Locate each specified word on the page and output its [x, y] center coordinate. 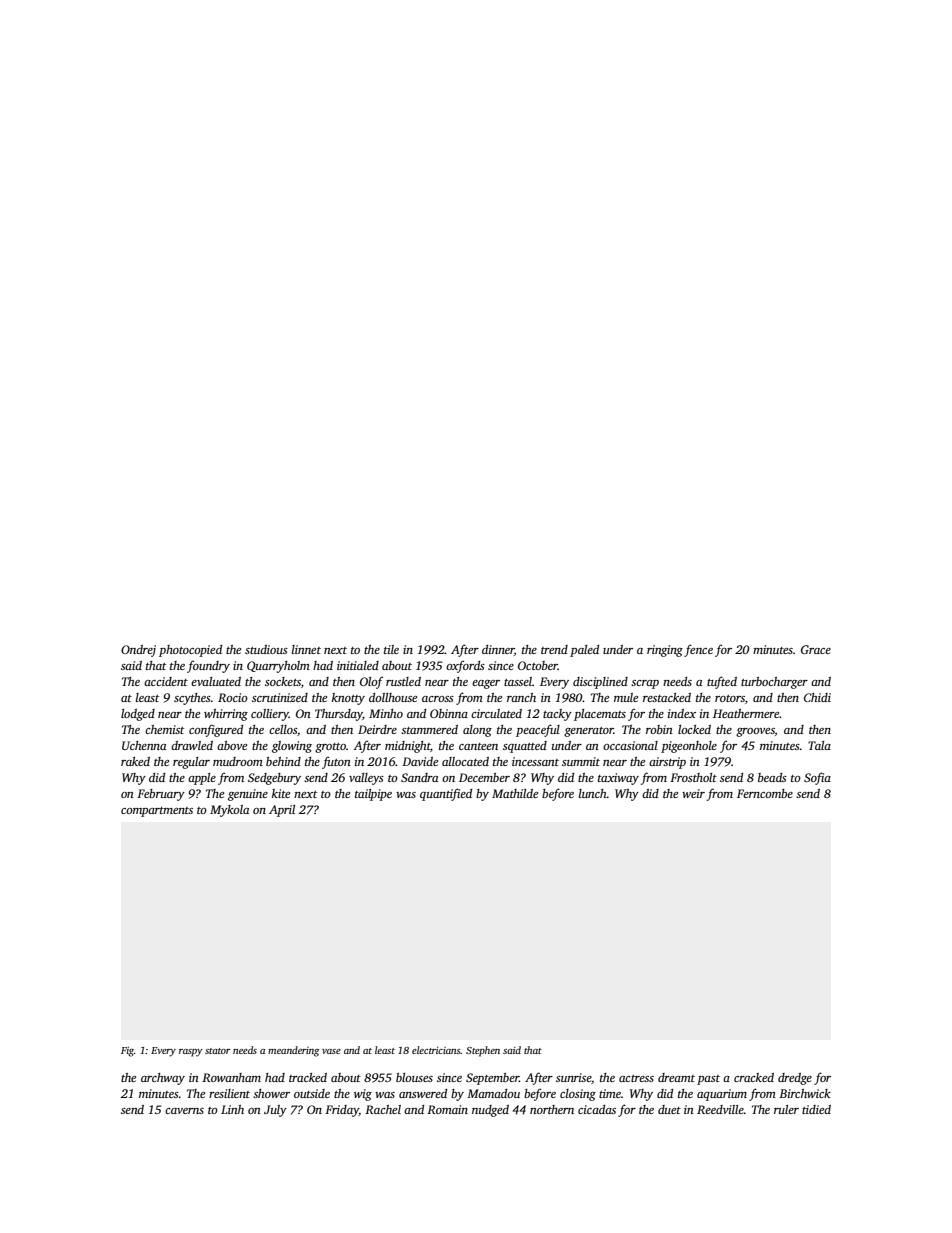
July [275, 1111]
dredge [795, 1079]
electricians [436, 1050]
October [538, 665]
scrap [645, 684]
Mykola [229, 811]
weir [693, 793]
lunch [593, 793]
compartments [157, 812]
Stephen [483, 1051]
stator [218, 1051]
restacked [667, 697]
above [232, 745]
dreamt [676, 1077]
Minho [386, 713]
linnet [306, 649]
